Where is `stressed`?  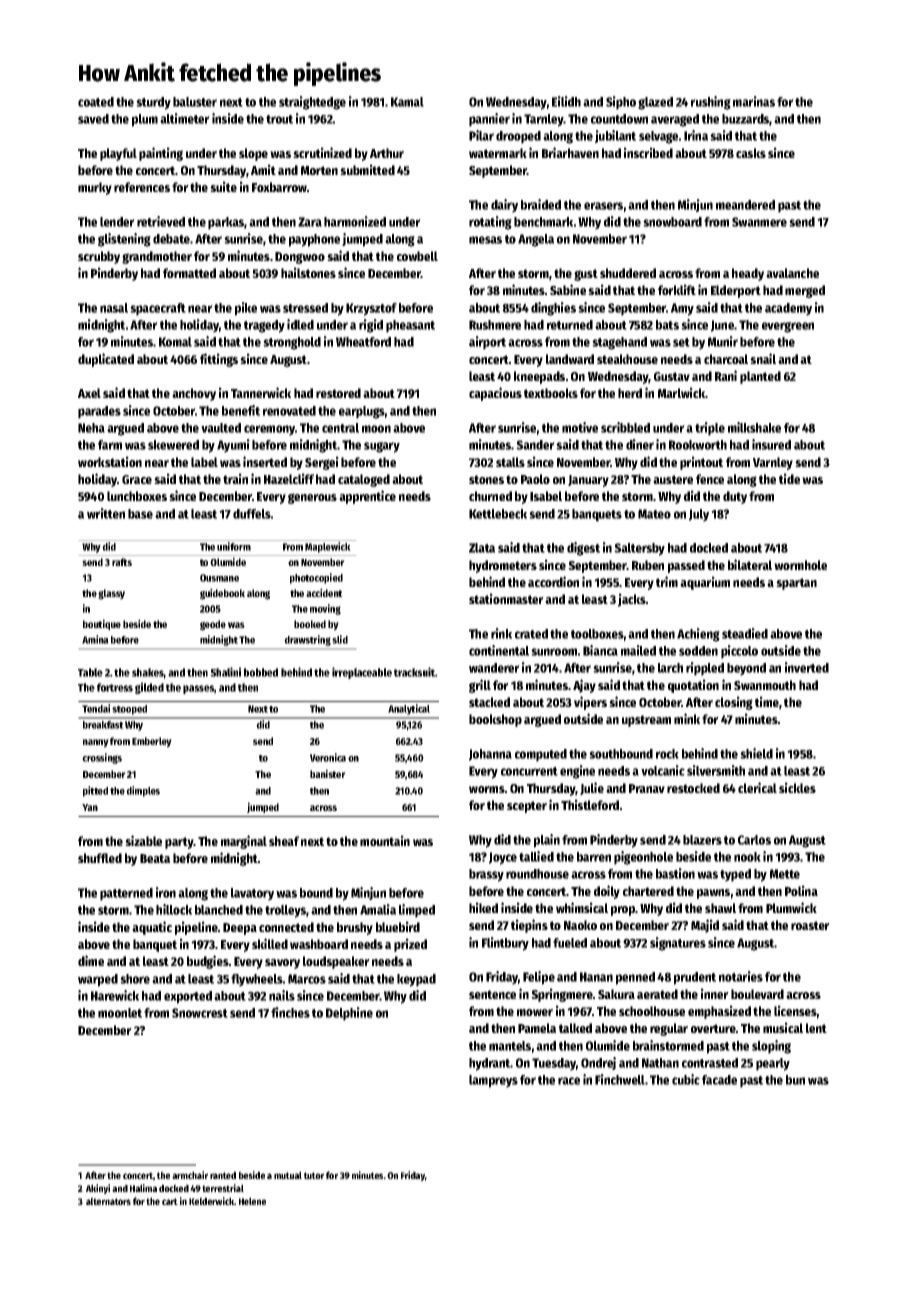 stressed is located at coordinates (305, 308).
